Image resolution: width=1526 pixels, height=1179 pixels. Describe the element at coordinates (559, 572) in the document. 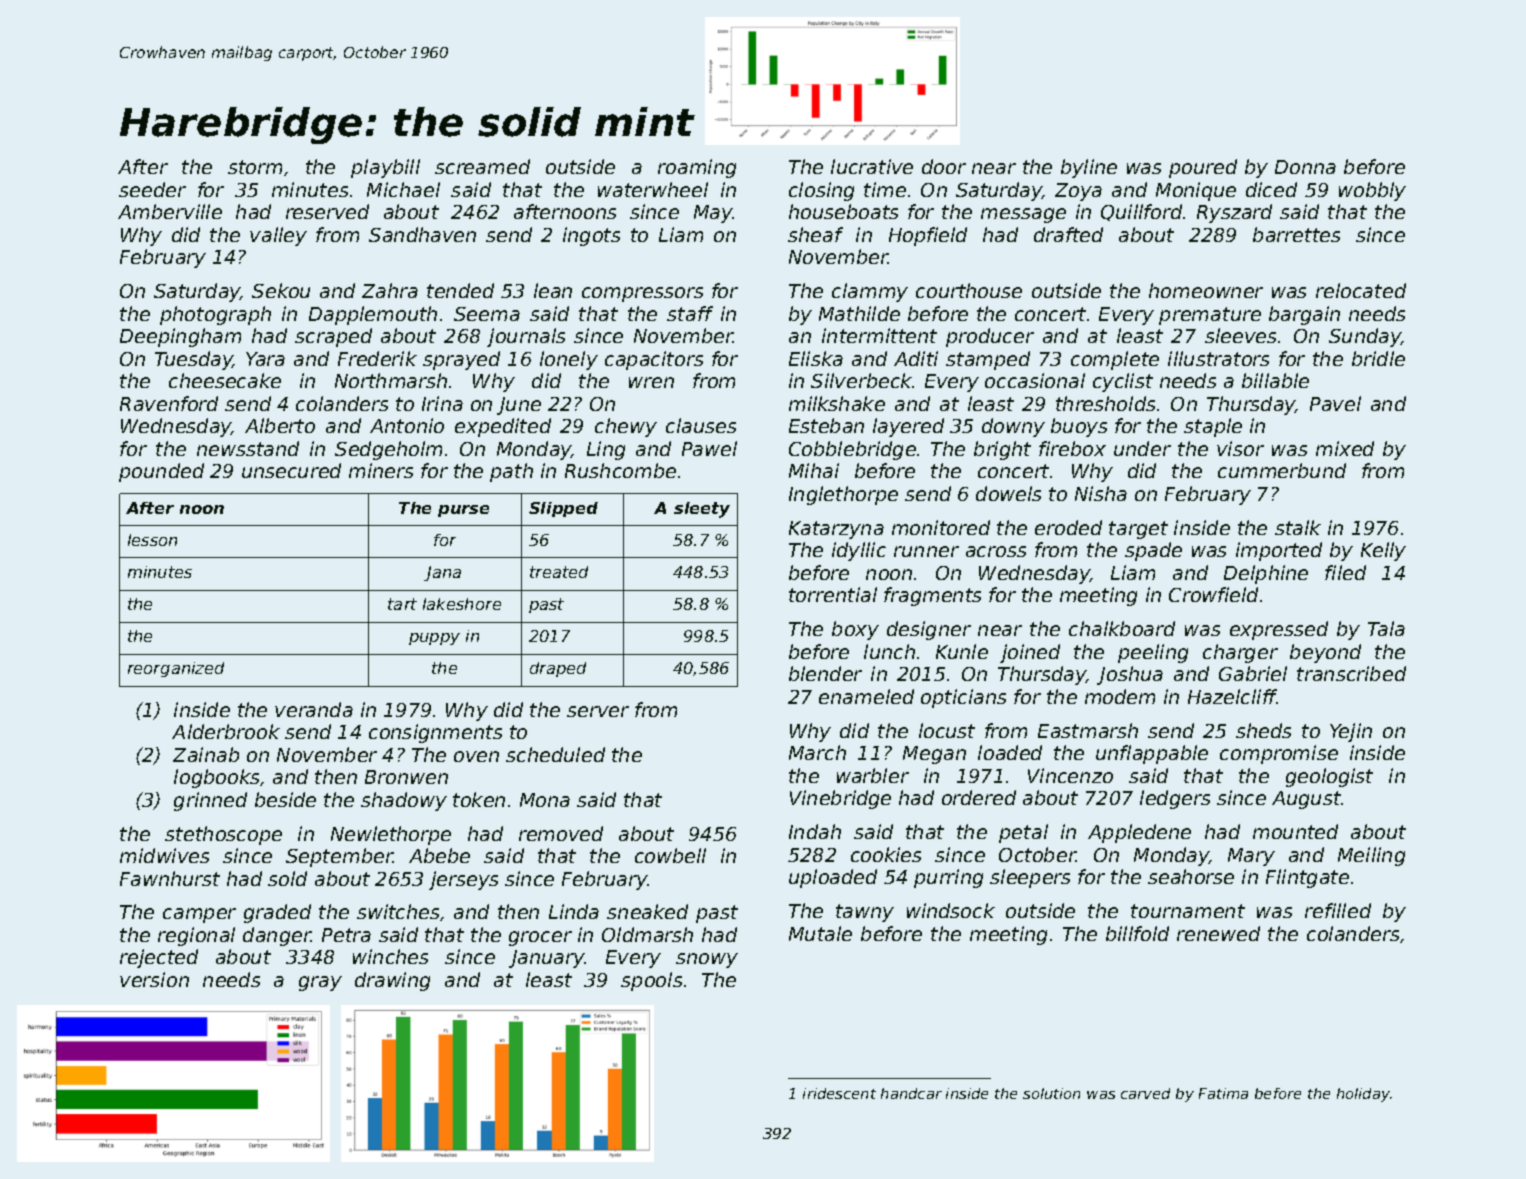

I see `treated` at that location.
